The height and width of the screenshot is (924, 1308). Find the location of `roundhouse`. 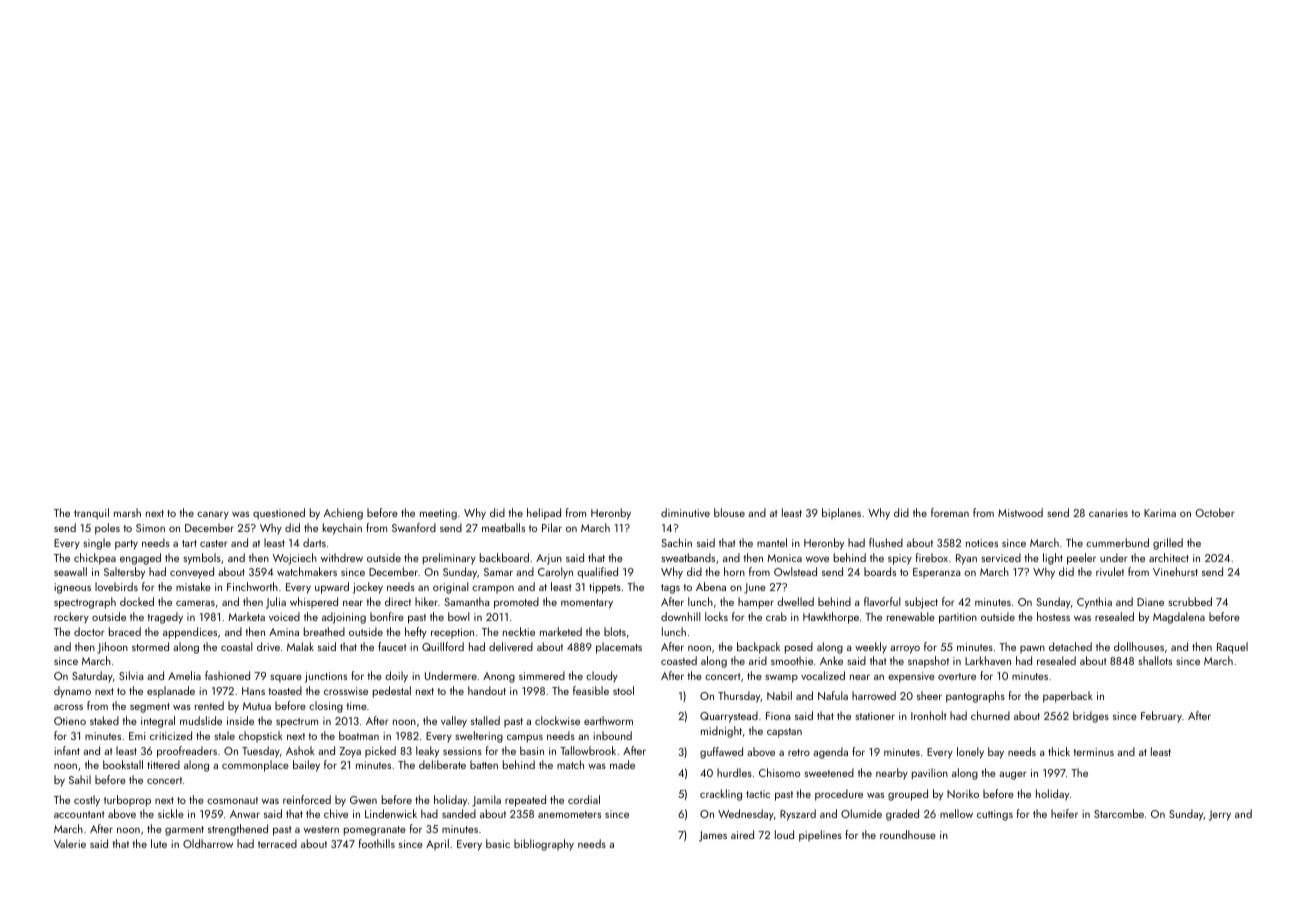

roundhouse is located at coordinates (908, 834).
